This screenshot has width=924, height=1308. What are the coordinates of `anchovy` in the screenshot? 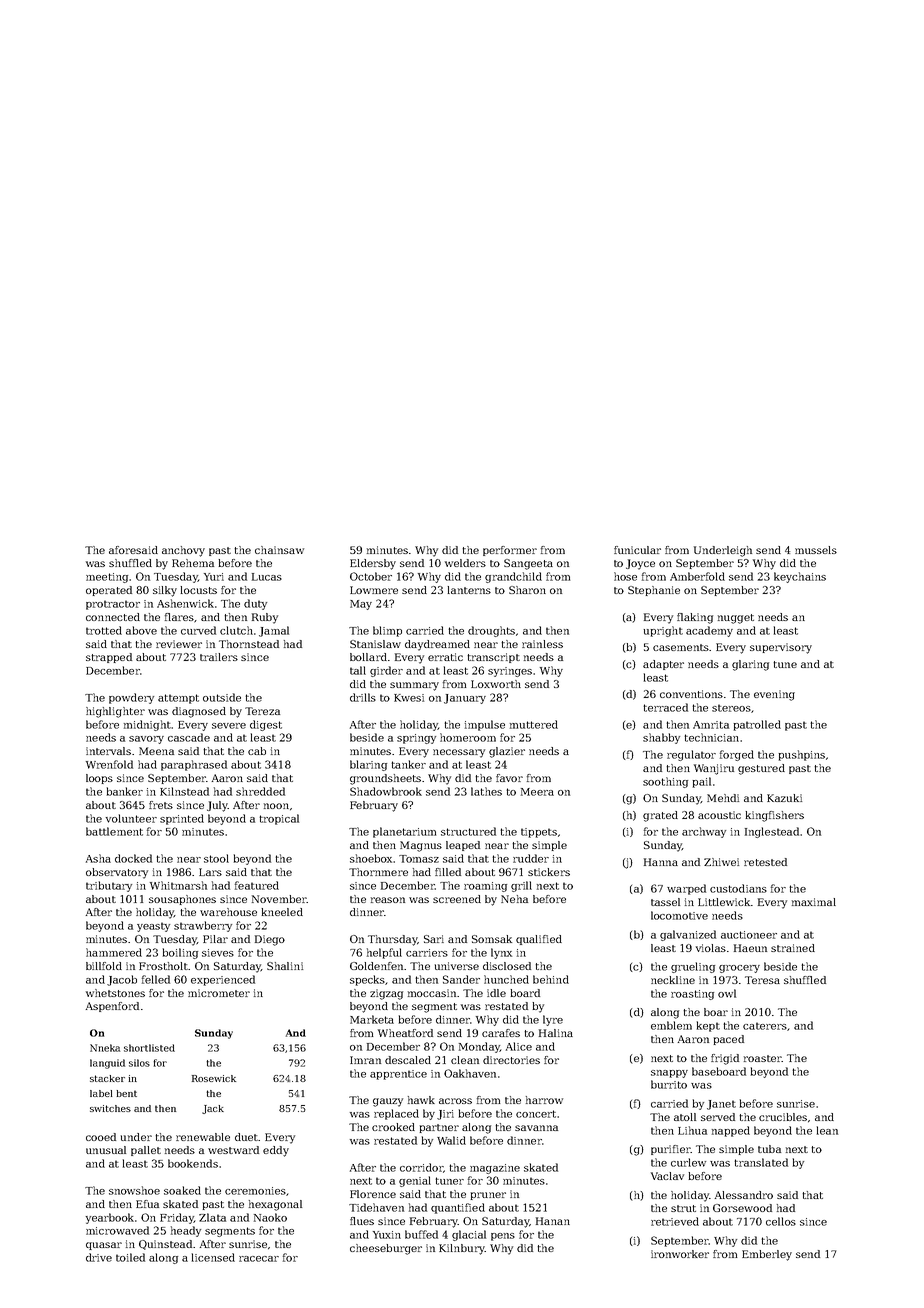 It's located at (183, 551).
